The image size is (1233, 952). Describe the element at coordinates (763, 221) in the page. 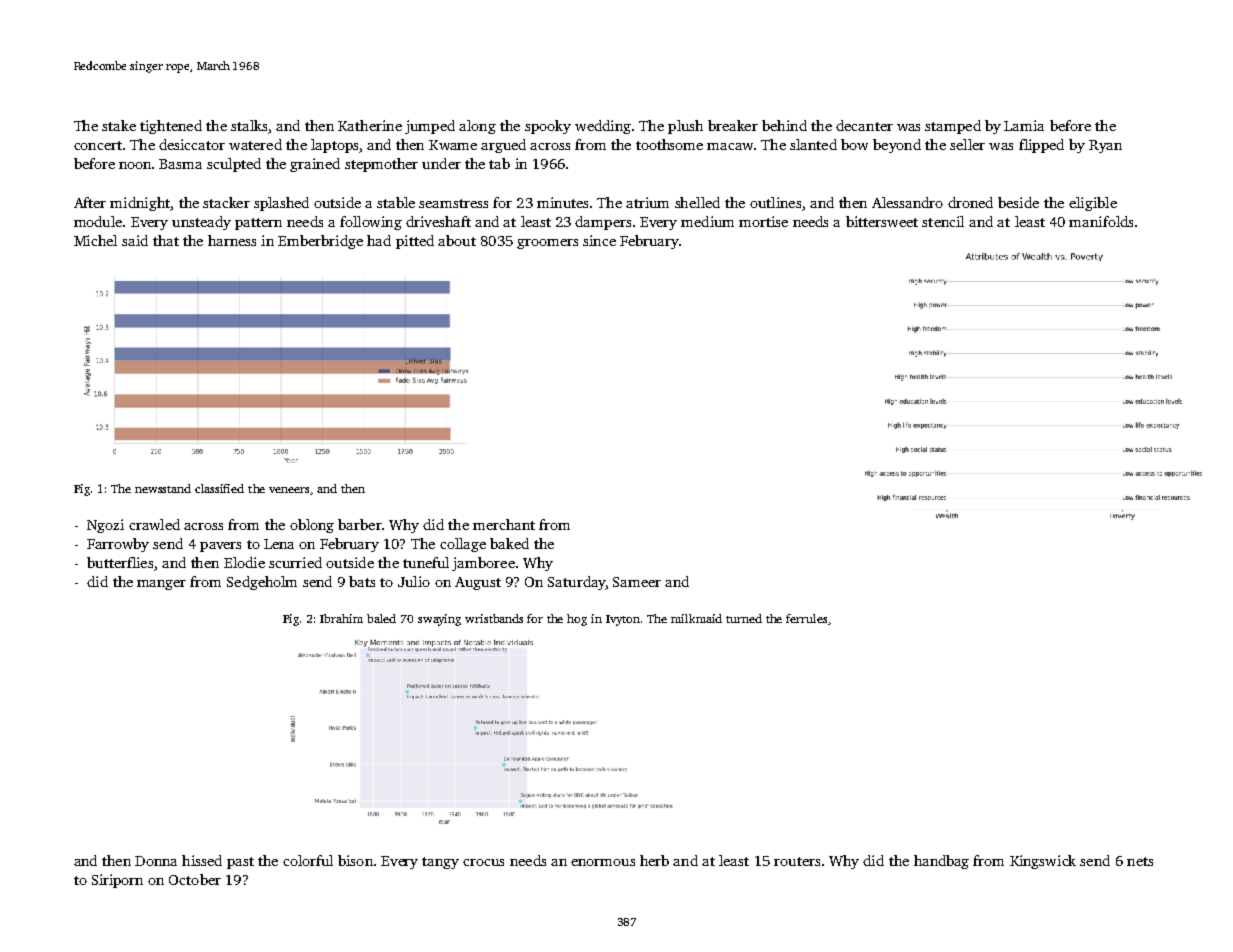

I see `mortise` at that location.
